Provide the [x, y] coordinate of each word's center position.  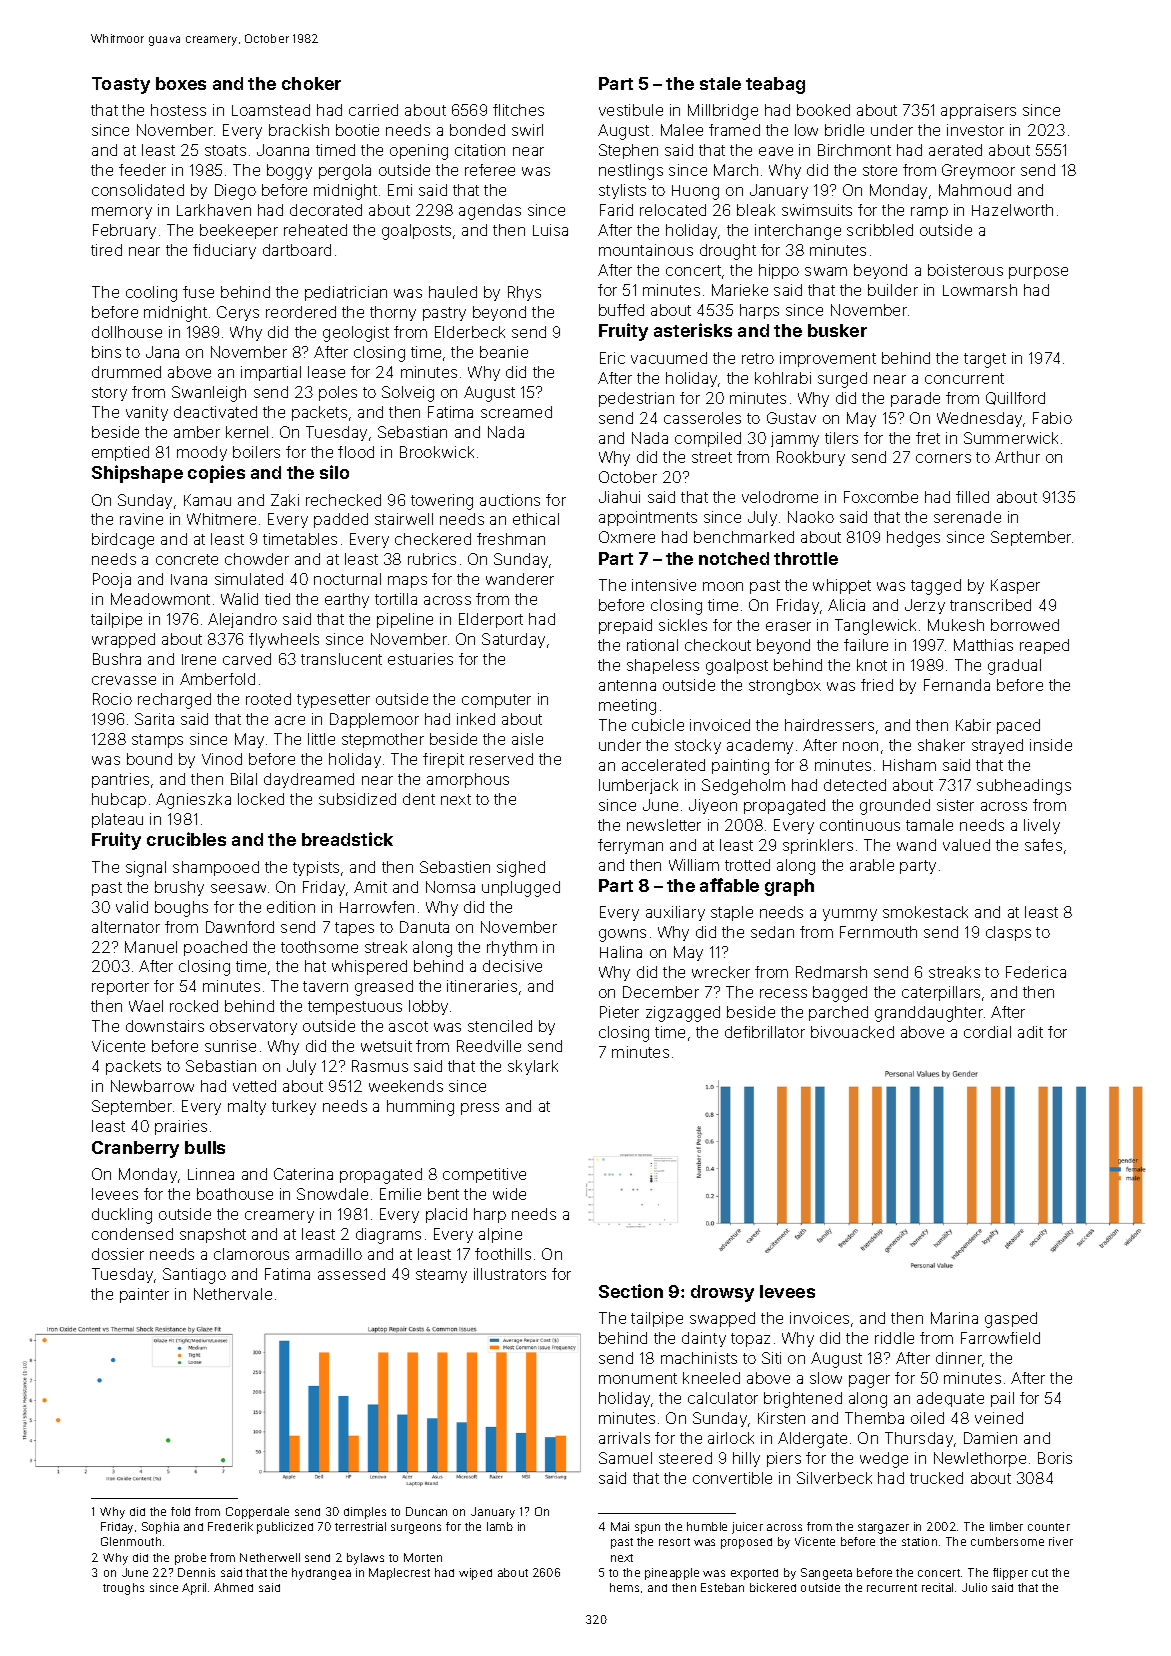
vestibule [631, 110]
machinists [699, 1358]
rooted [268, 699]
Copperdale [257, 1513]
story [109, 394]
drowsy [722, 1293]
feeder [142, 170]
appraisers [978, 111]
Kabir [973, 725]
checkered [433, 539]
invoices [819, 1318]
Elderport [491, 620]
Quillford [1015, 398]
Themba [874, 1418]
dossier [118, 1254]
